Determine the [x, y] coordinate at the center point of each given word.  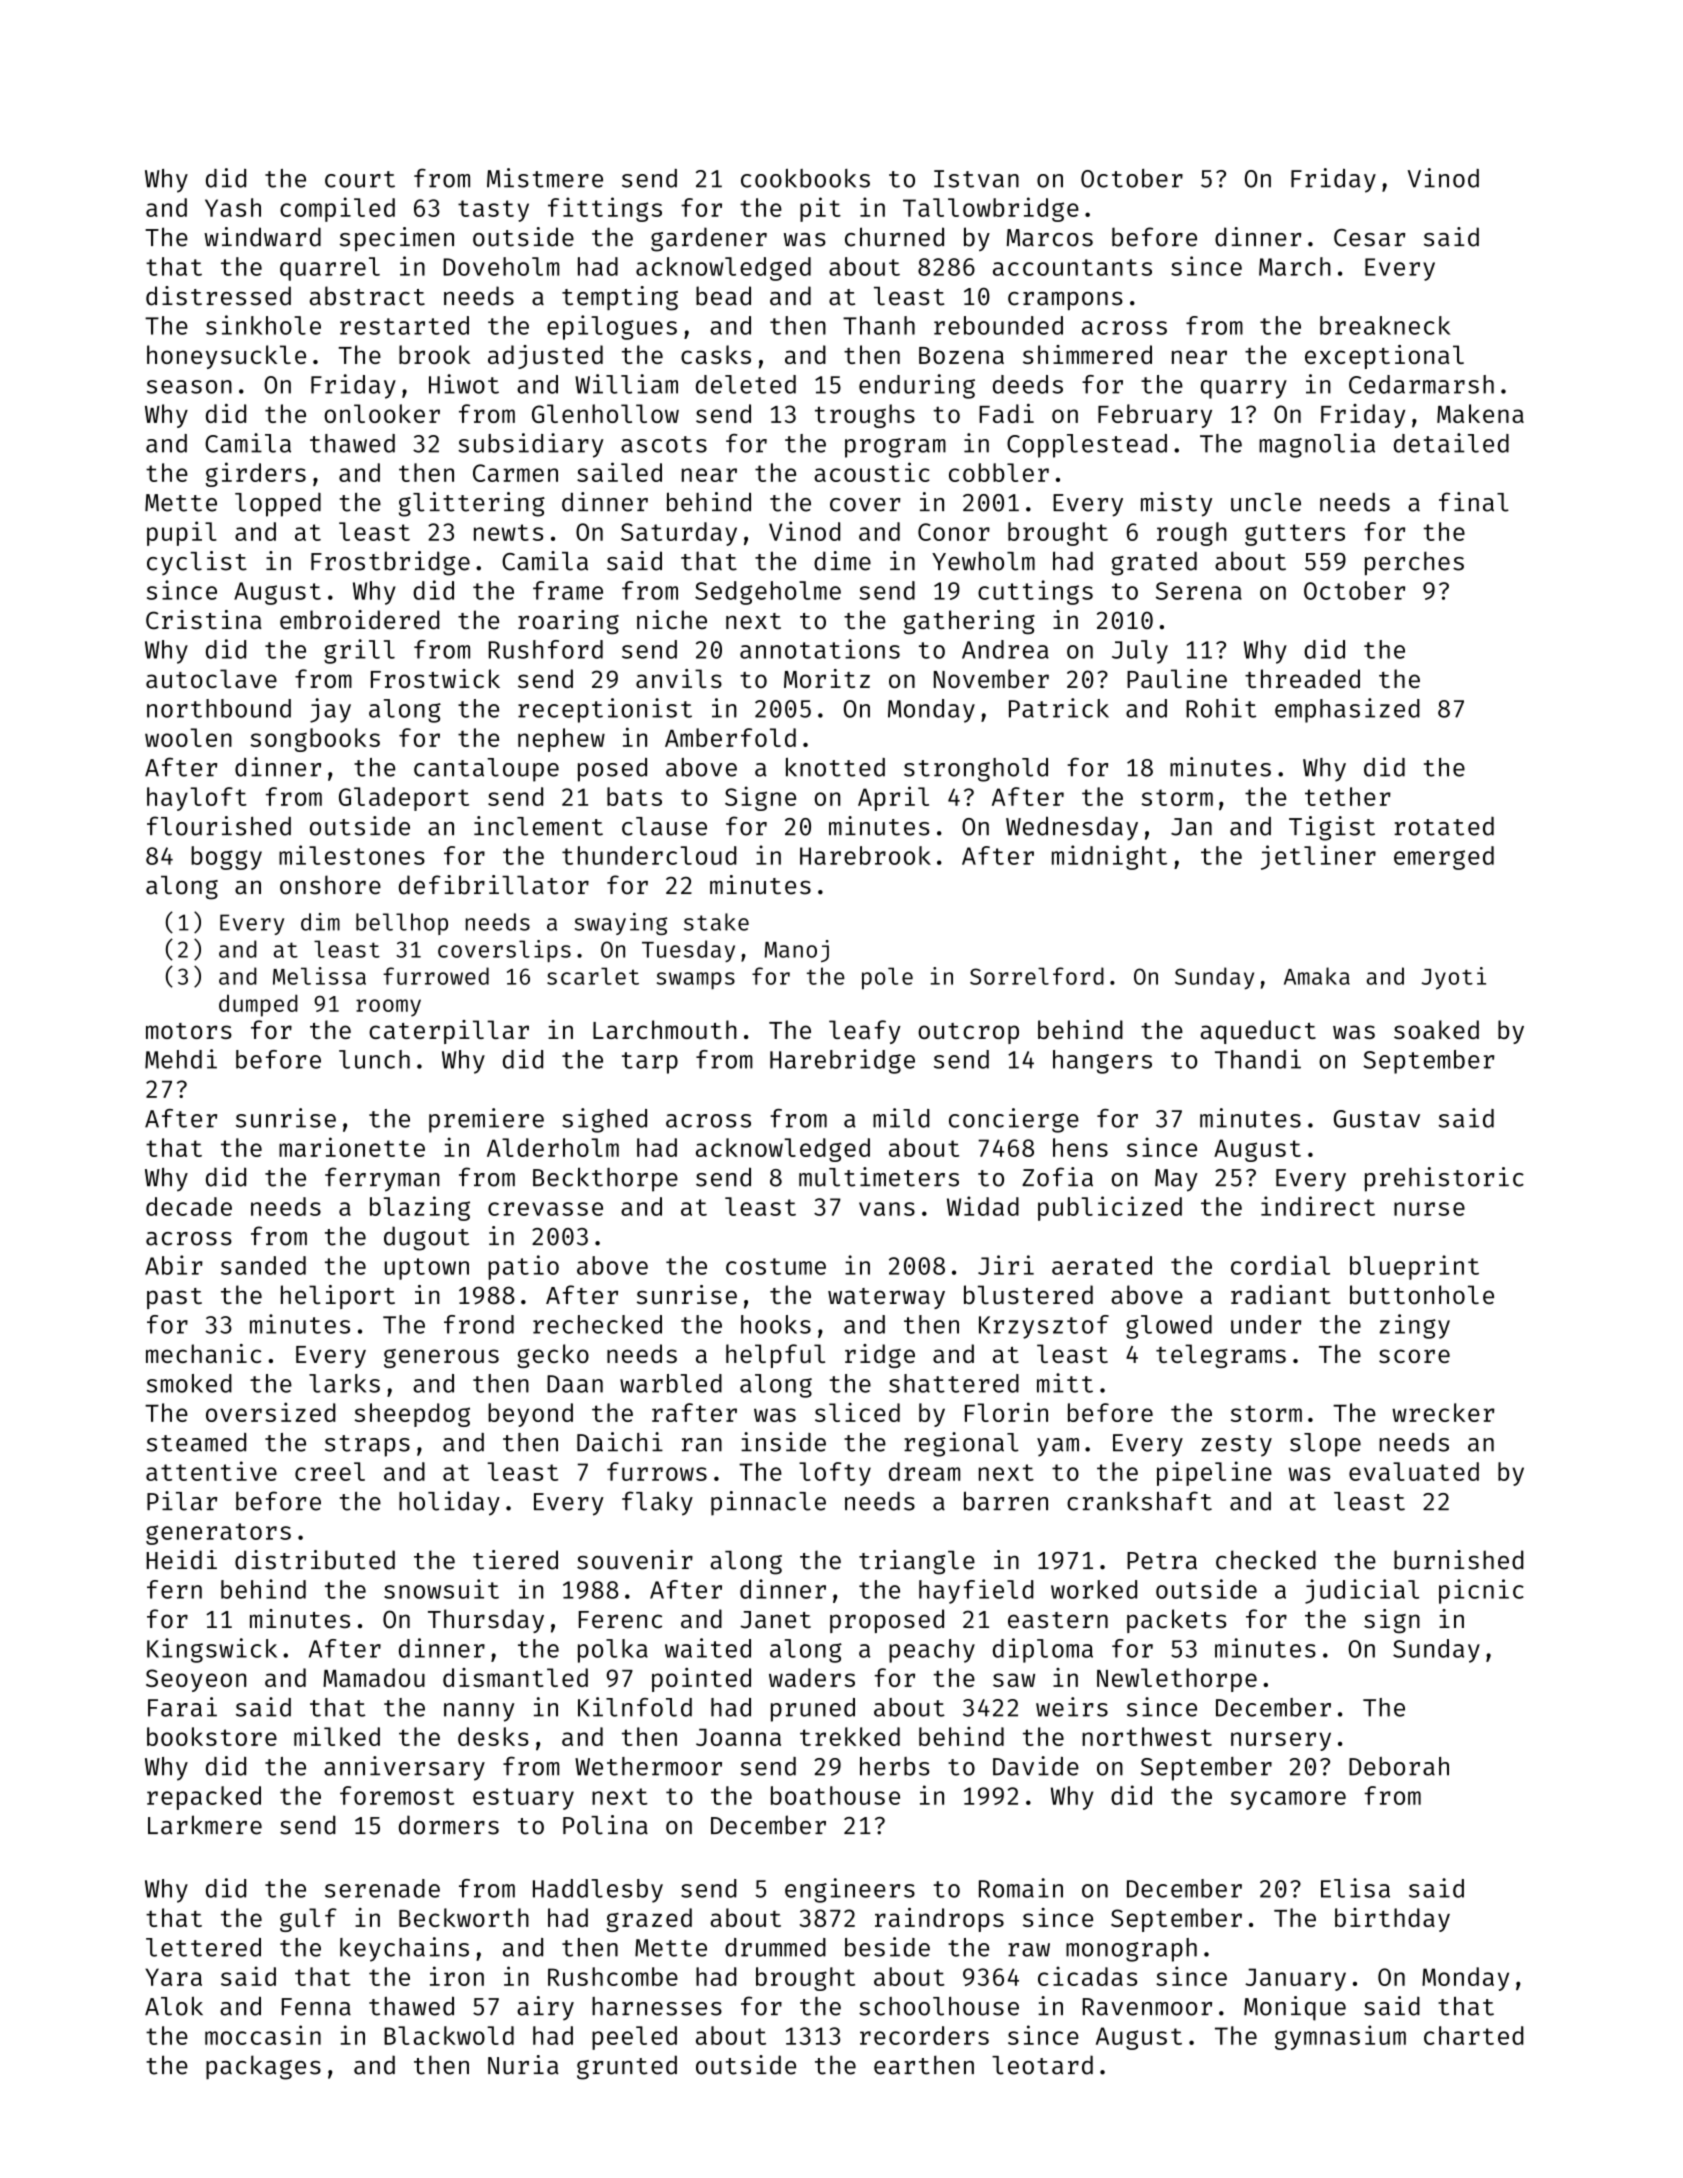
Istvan [976, 179]
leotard [1042, 2065]
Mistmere [545, 178]
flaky [657, 1503]
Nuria [523, 2065]
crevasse [545, 1209]
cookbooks [805, 178]
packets [1177, 1621]
